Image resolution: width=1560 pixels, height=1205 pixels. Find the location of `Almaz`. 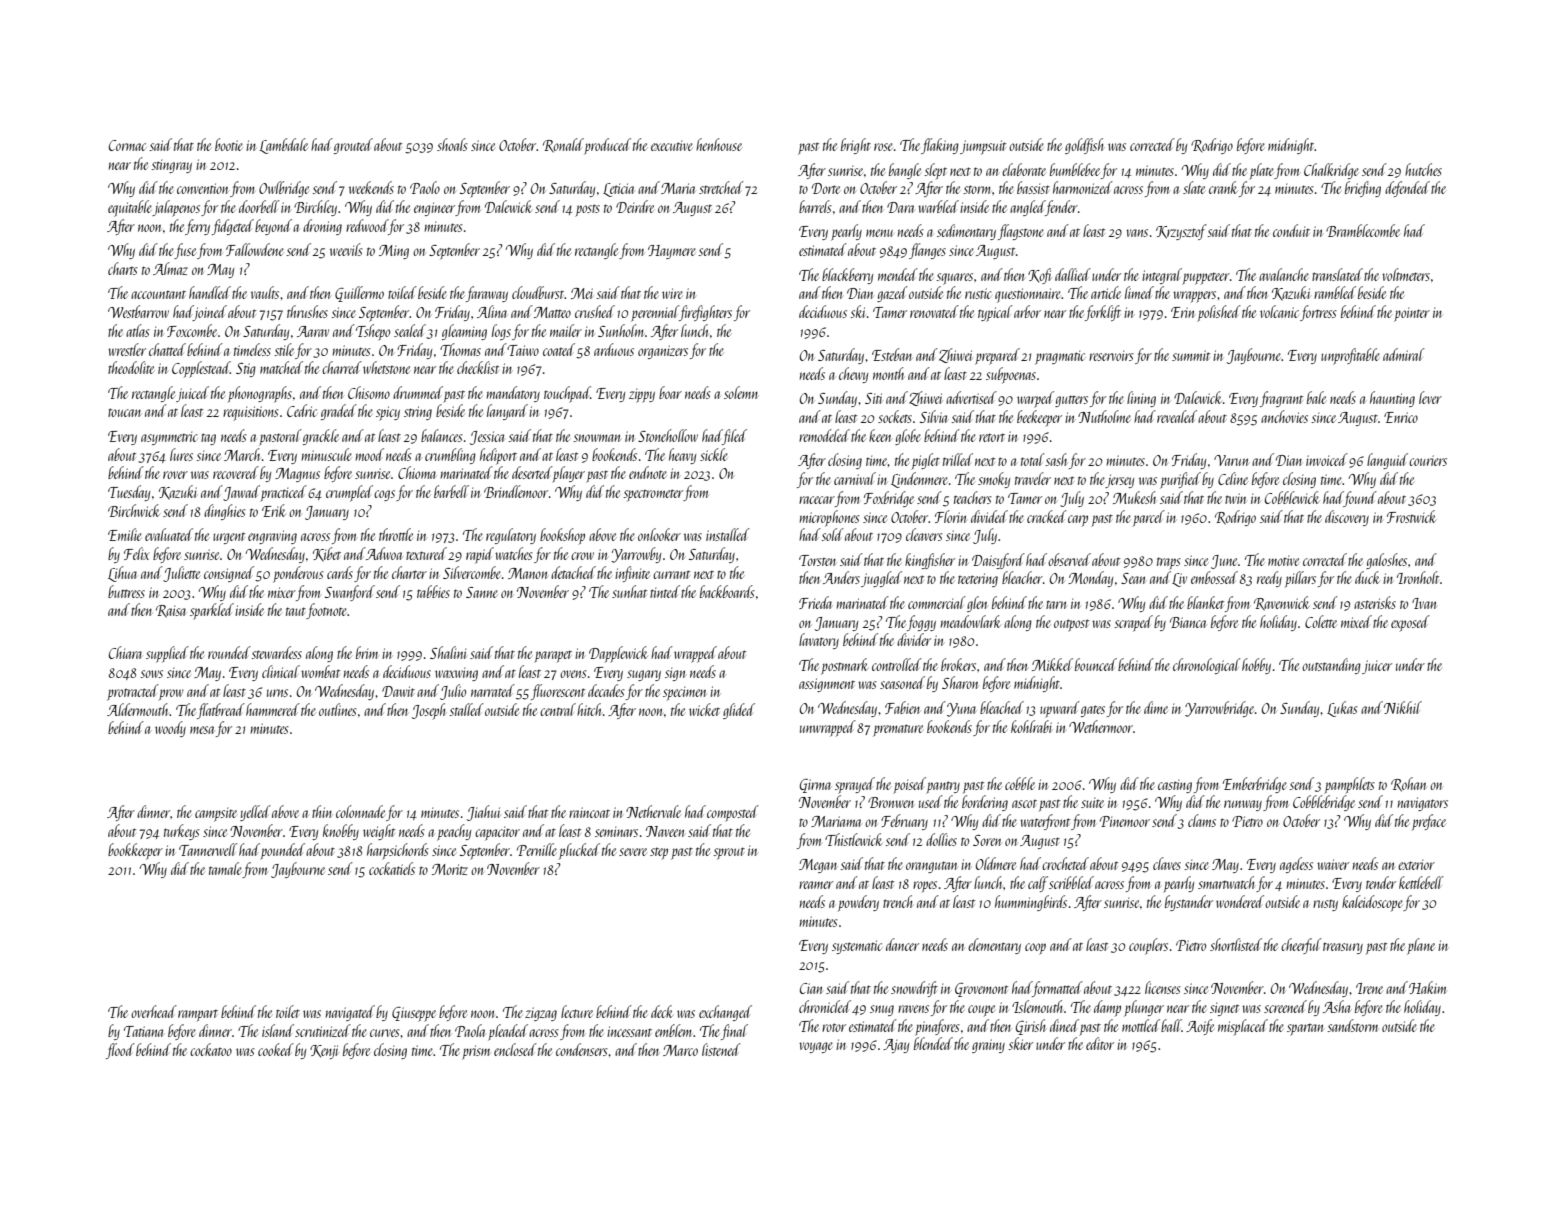

Almaz is located at coordinates (170, 268).
